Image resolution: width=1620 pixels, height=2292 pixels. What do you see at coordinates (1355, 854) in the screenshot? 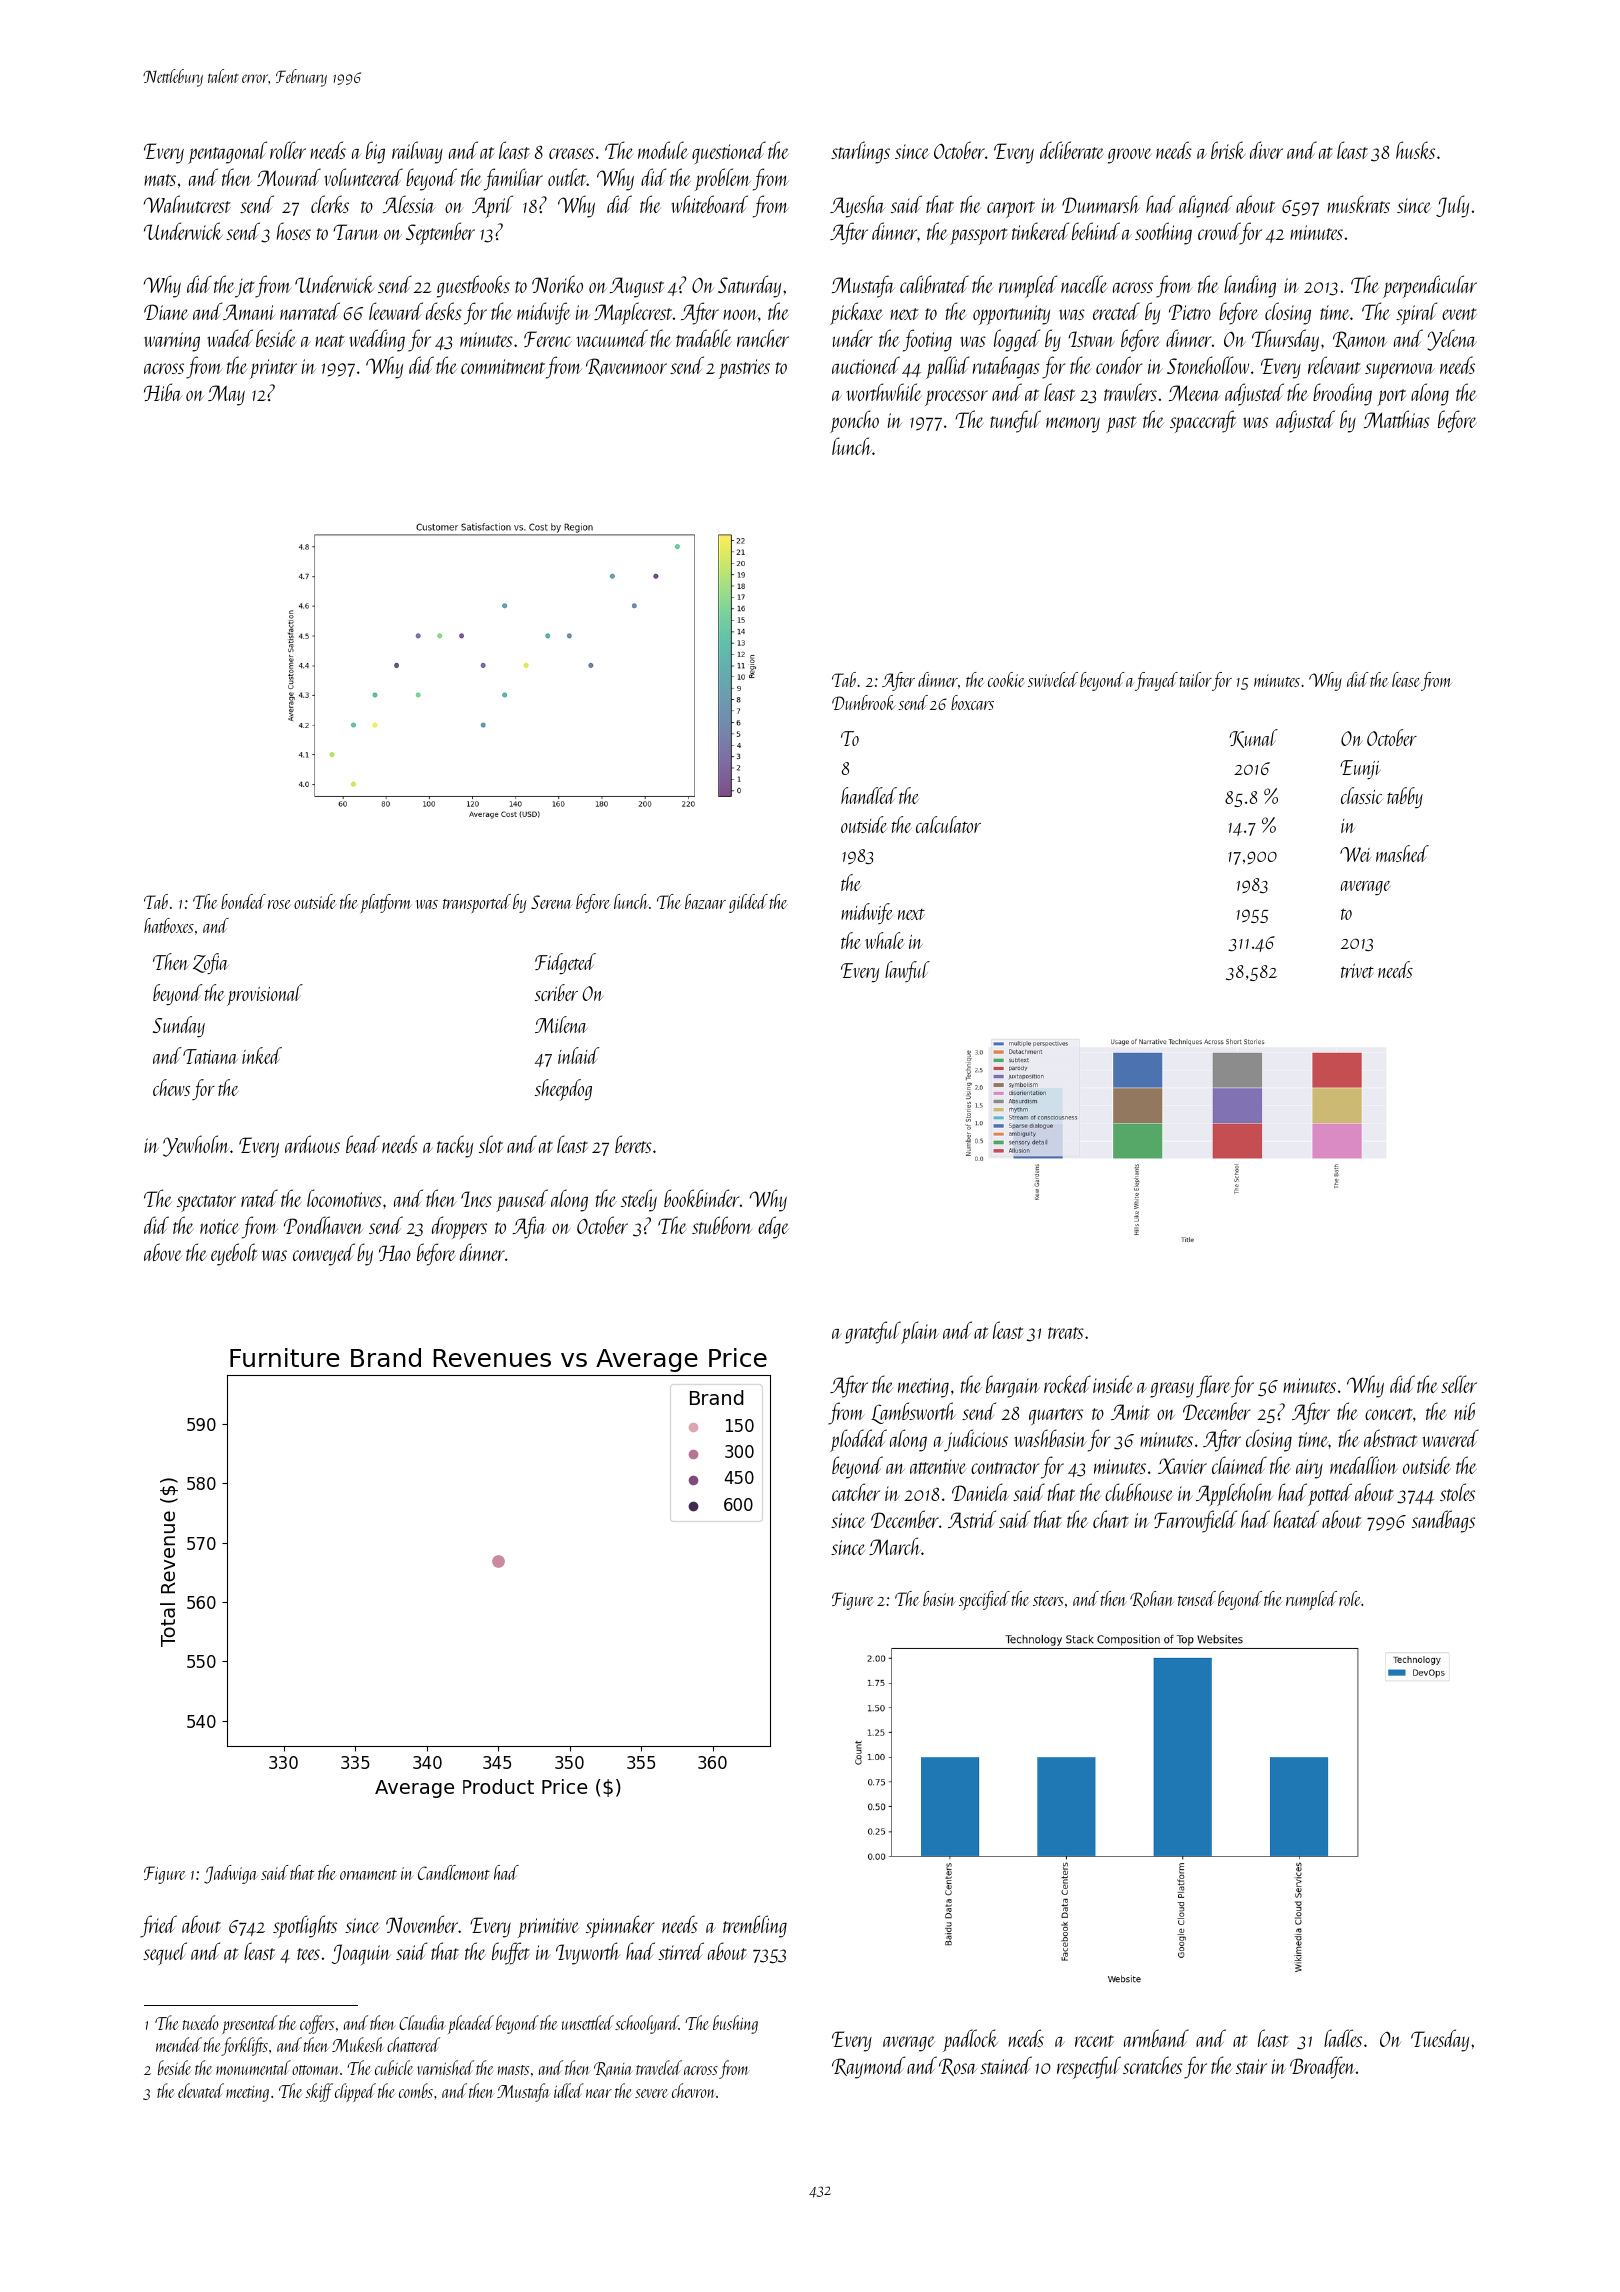
I see `Wei` at bounding box center [1355, 854].
